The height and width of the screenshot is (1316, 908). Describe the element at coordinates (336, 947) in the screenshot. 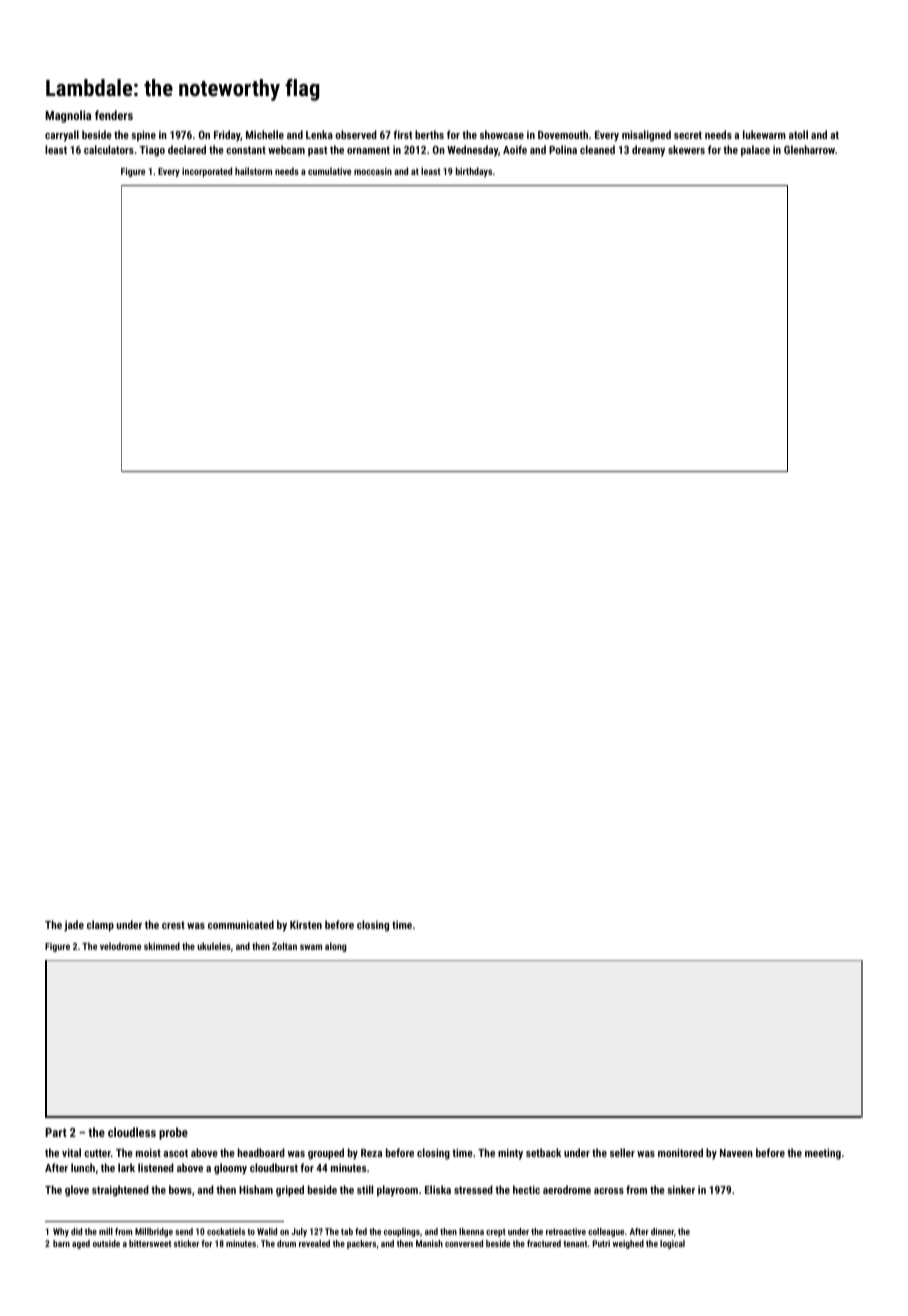

I see `along` at that location.
